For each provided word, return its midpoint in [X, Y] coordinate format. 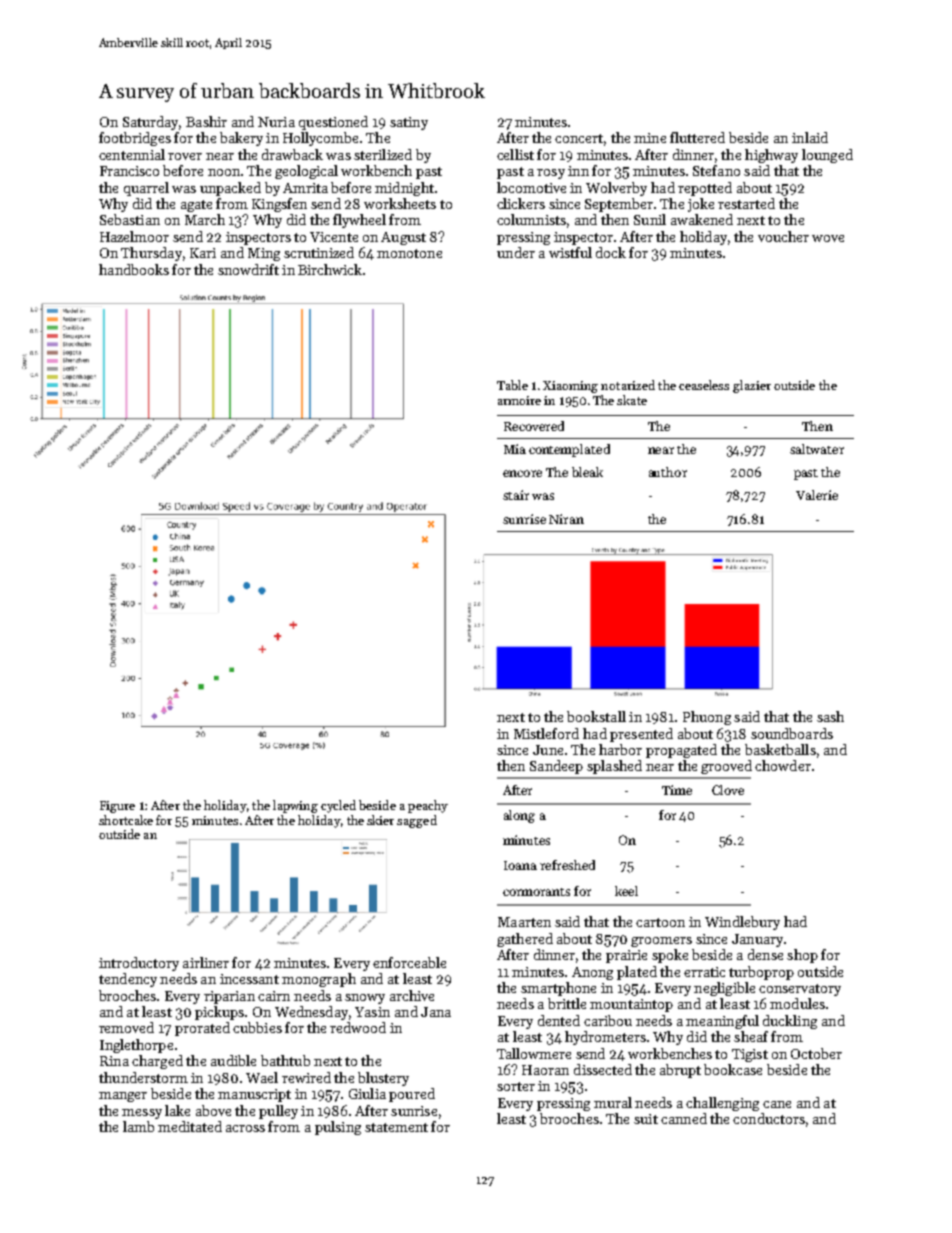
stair [516, 495]
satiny [409, 123]
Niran [566, 519]
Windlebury [742, 923]
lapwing [295, 806]
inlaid [810, 137]
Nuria [276, 122]
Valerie [817, 495]
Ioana [520, 865]
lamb [138, 1126]
